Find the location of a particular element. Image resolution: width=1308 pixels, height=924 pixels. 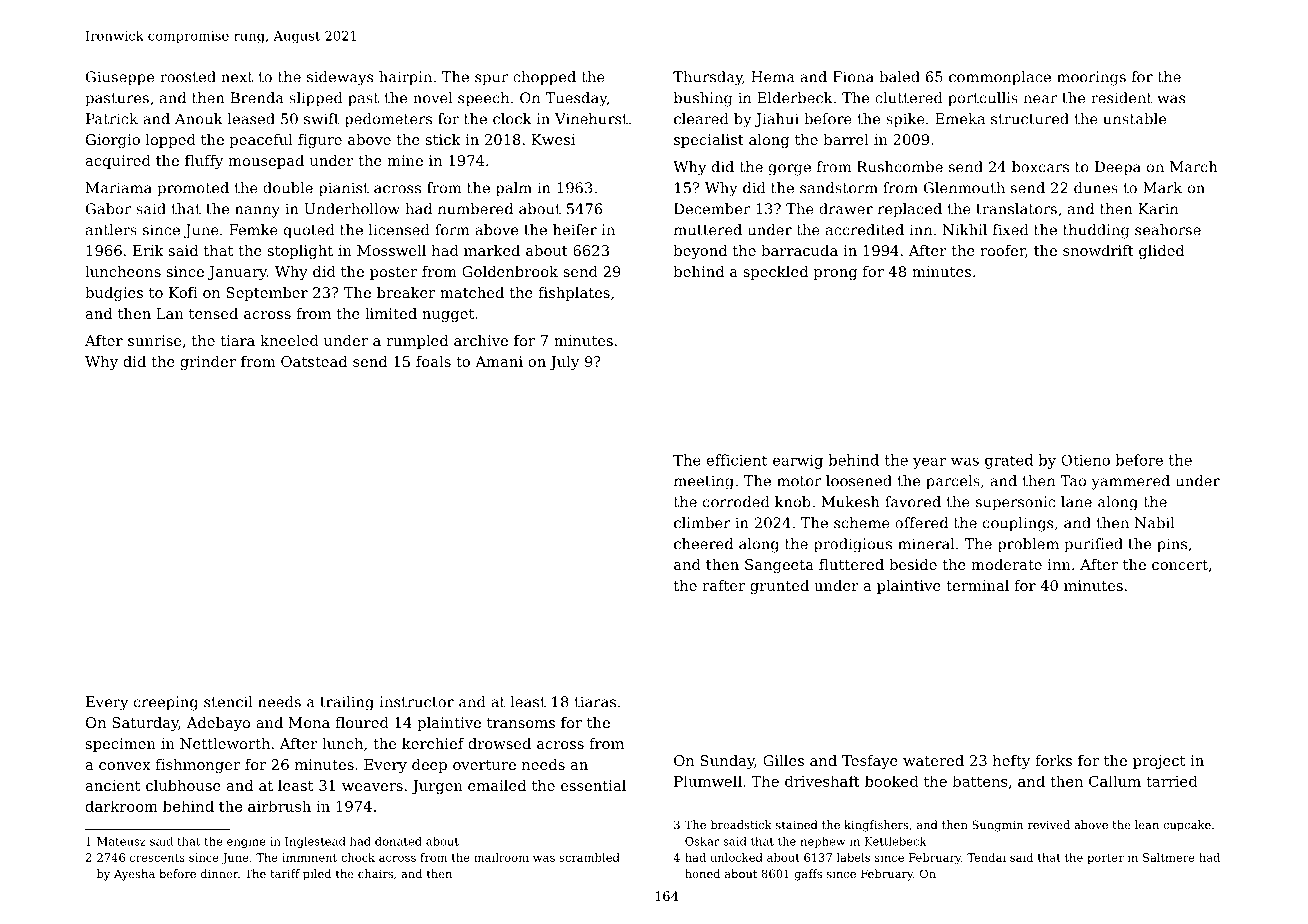

fishplates is located at coordinates (574, 294).
